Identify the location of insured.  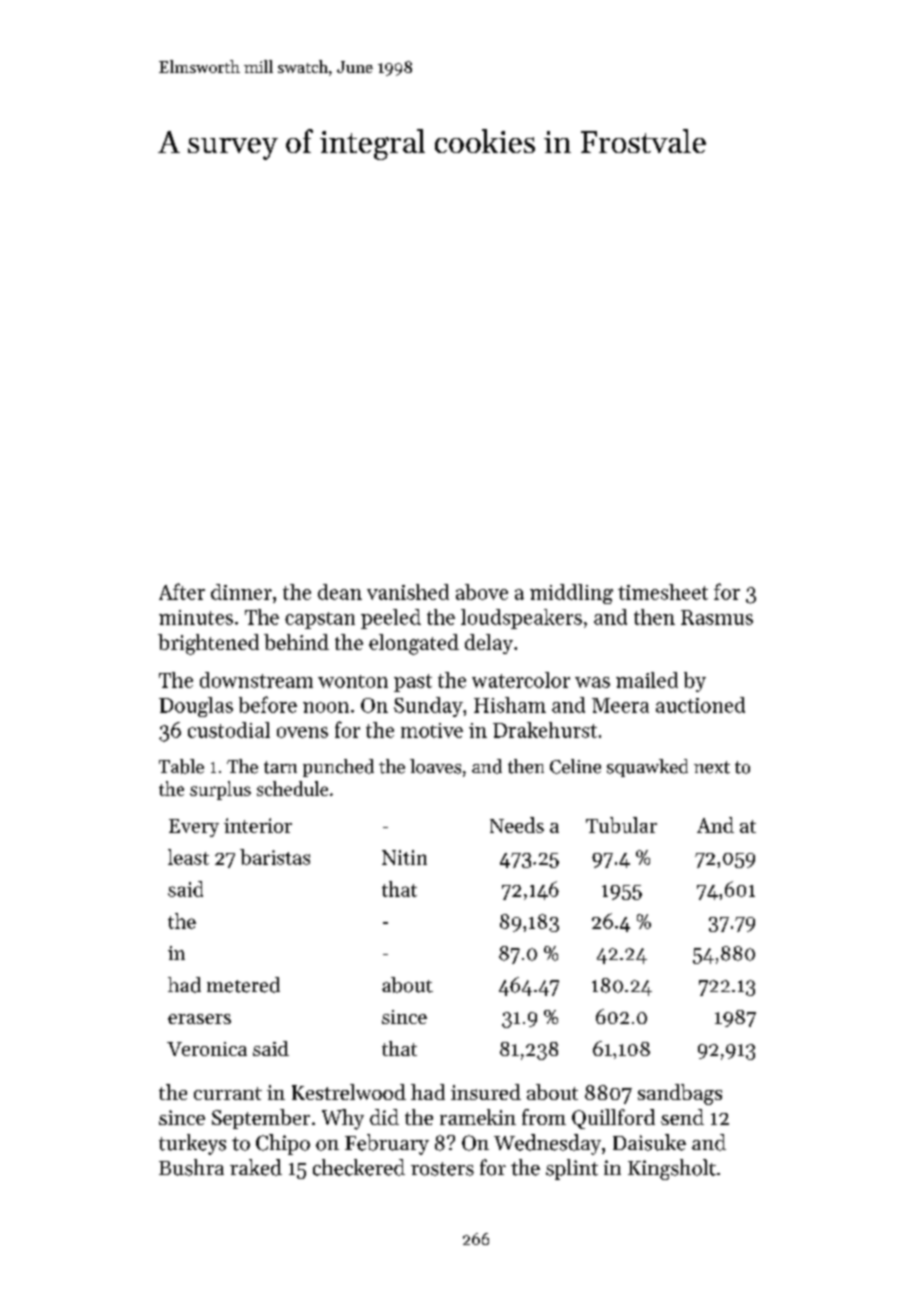
(486, 1092).
